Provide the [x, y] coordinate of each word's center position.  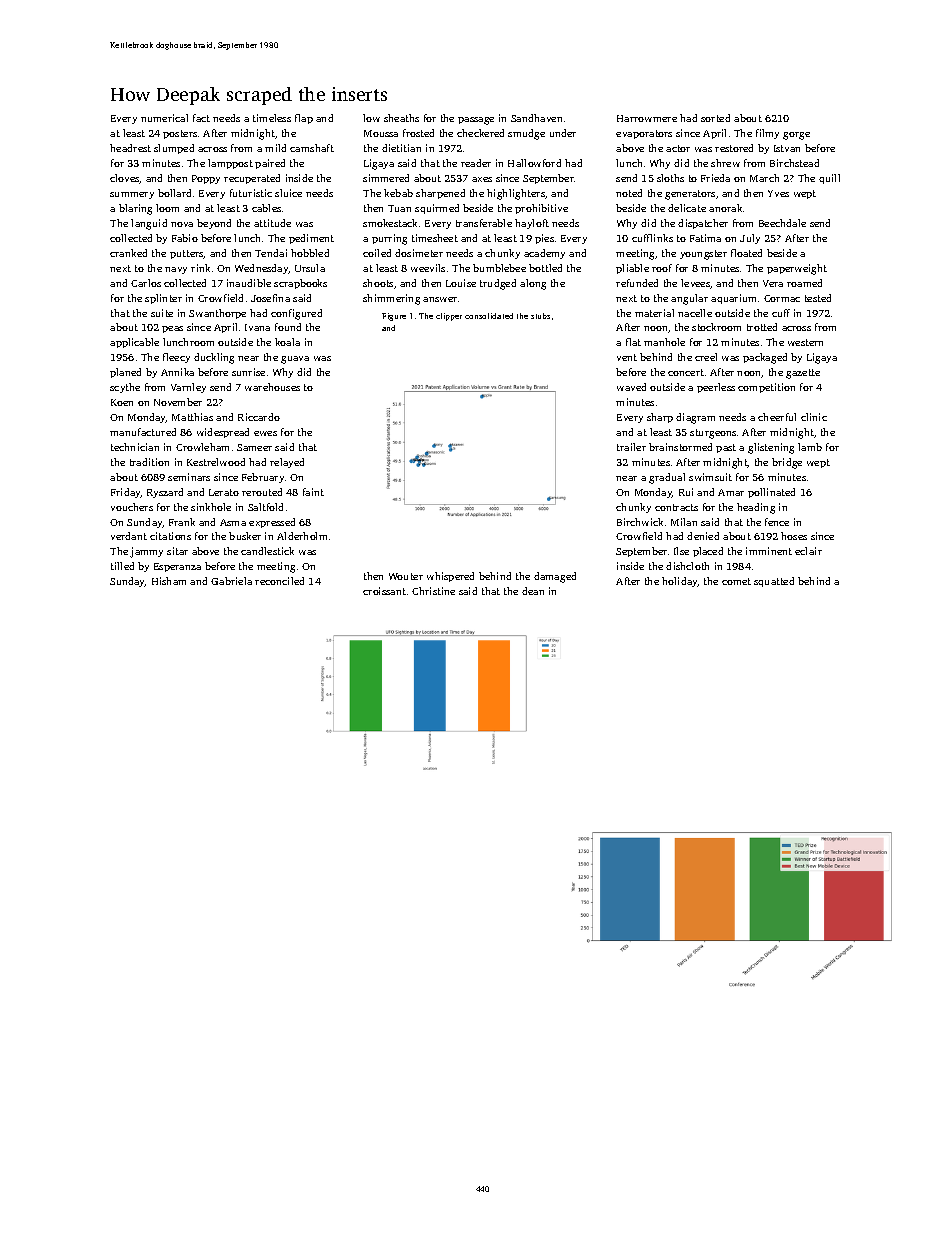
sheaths [401, 118]
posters [180, 134]
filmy [767, 134]
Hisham [169, 581]
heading [756, 508]
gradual [667, 478]
